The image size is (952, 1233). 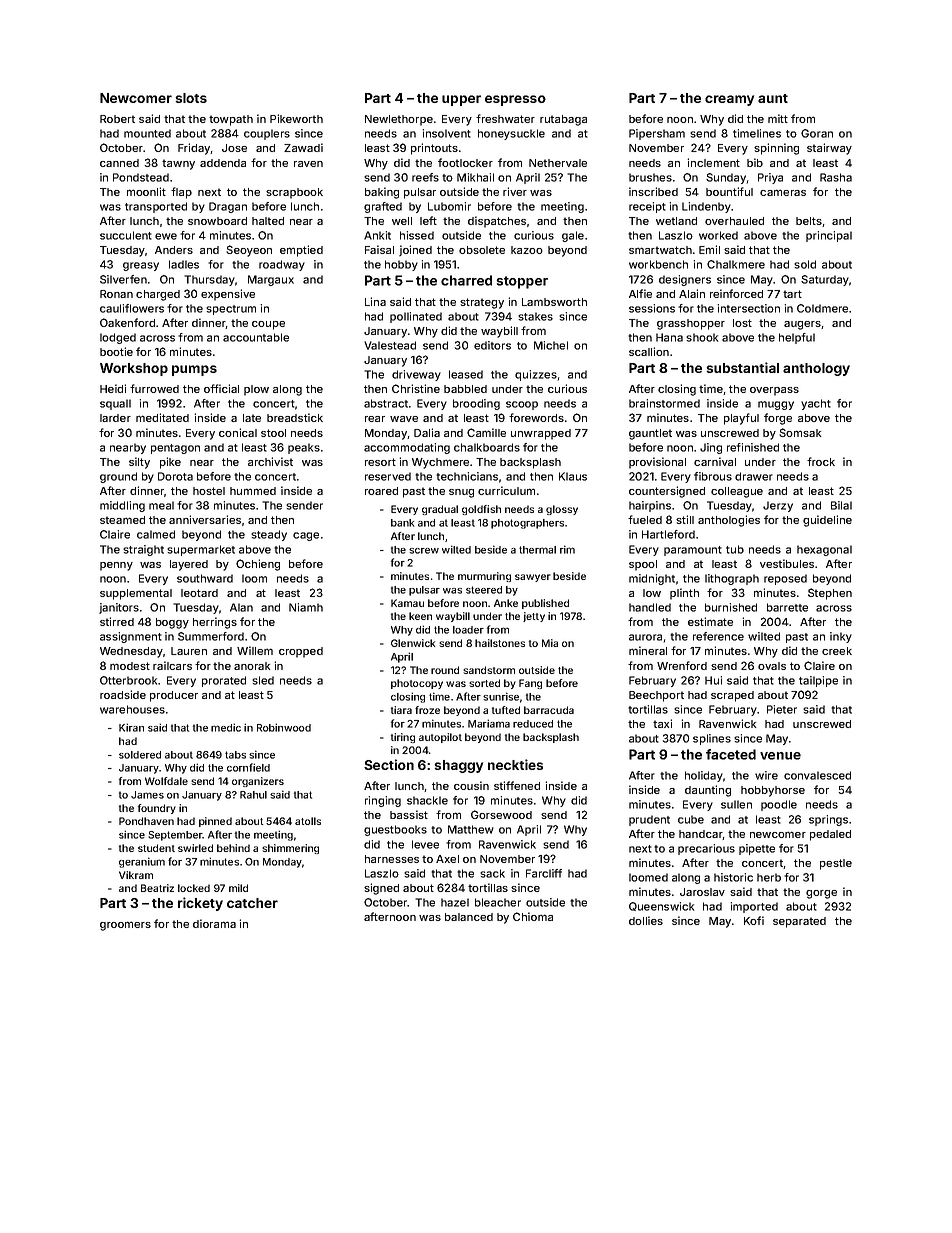 I want to click on creamy, so click(x=729, y=100).
